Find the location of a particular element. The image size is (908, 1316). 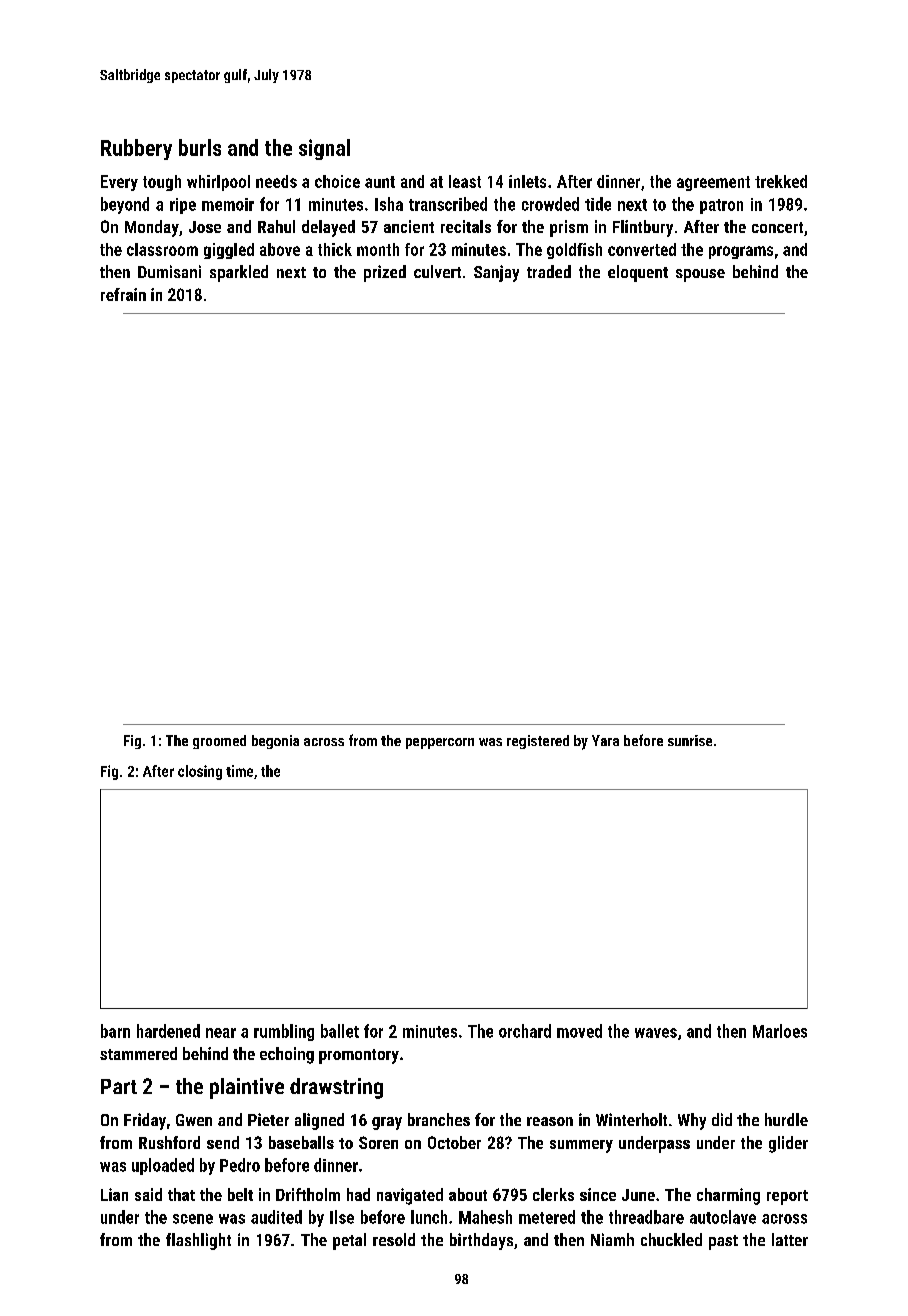

aunt is located at coordinates (380, 182).
